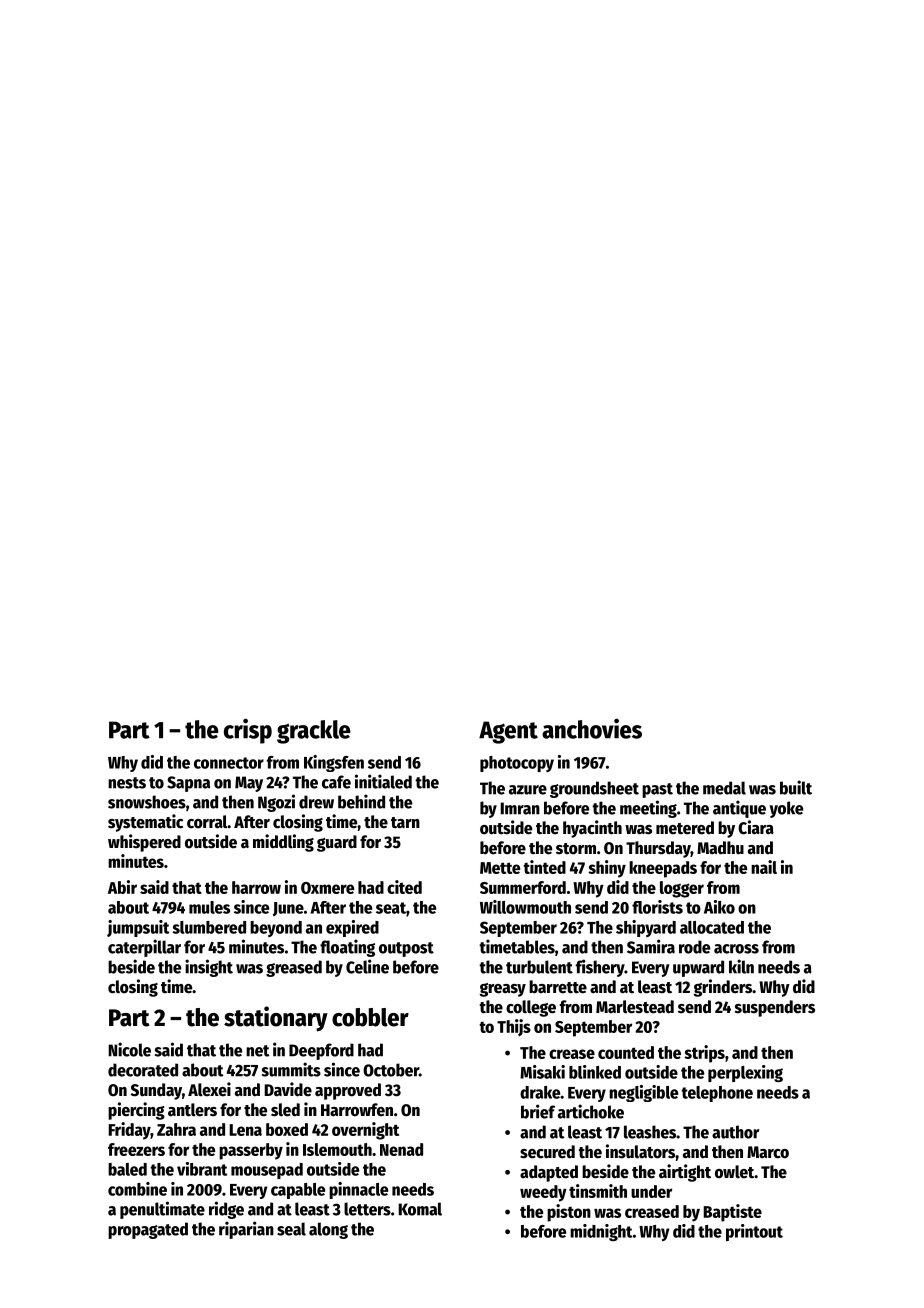 This screenshot has height=1308, width=924. What do you see at coordinates (592, 729) in the screenshot?
I see `anchovies` at bounding box center [592, 729].
